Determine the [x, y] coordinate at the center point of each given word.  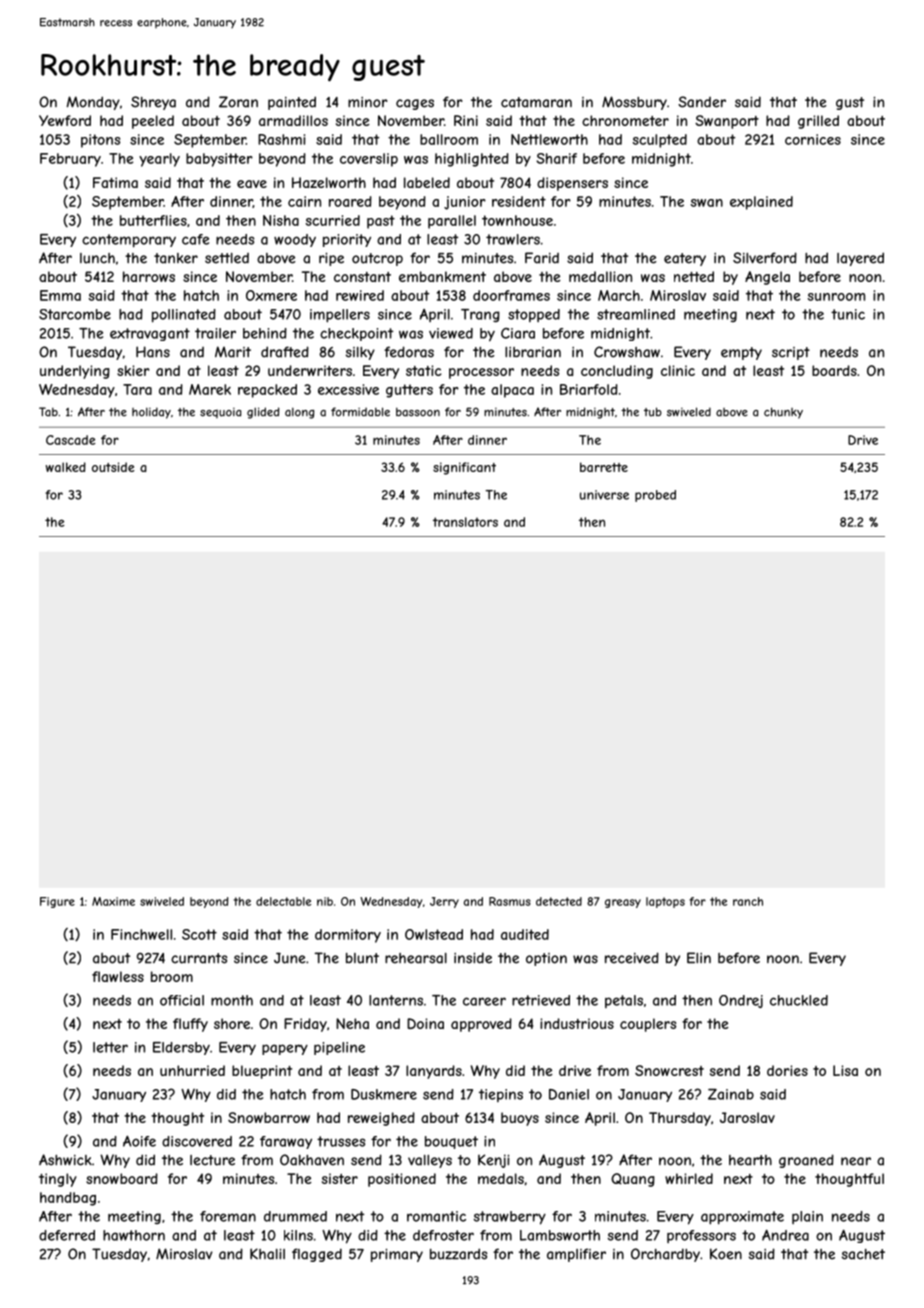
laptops [665, 902]
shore [232, 1023]
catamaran [536, 102]
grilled [818, 122]
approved [481, 1025]
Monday [93, 103]
